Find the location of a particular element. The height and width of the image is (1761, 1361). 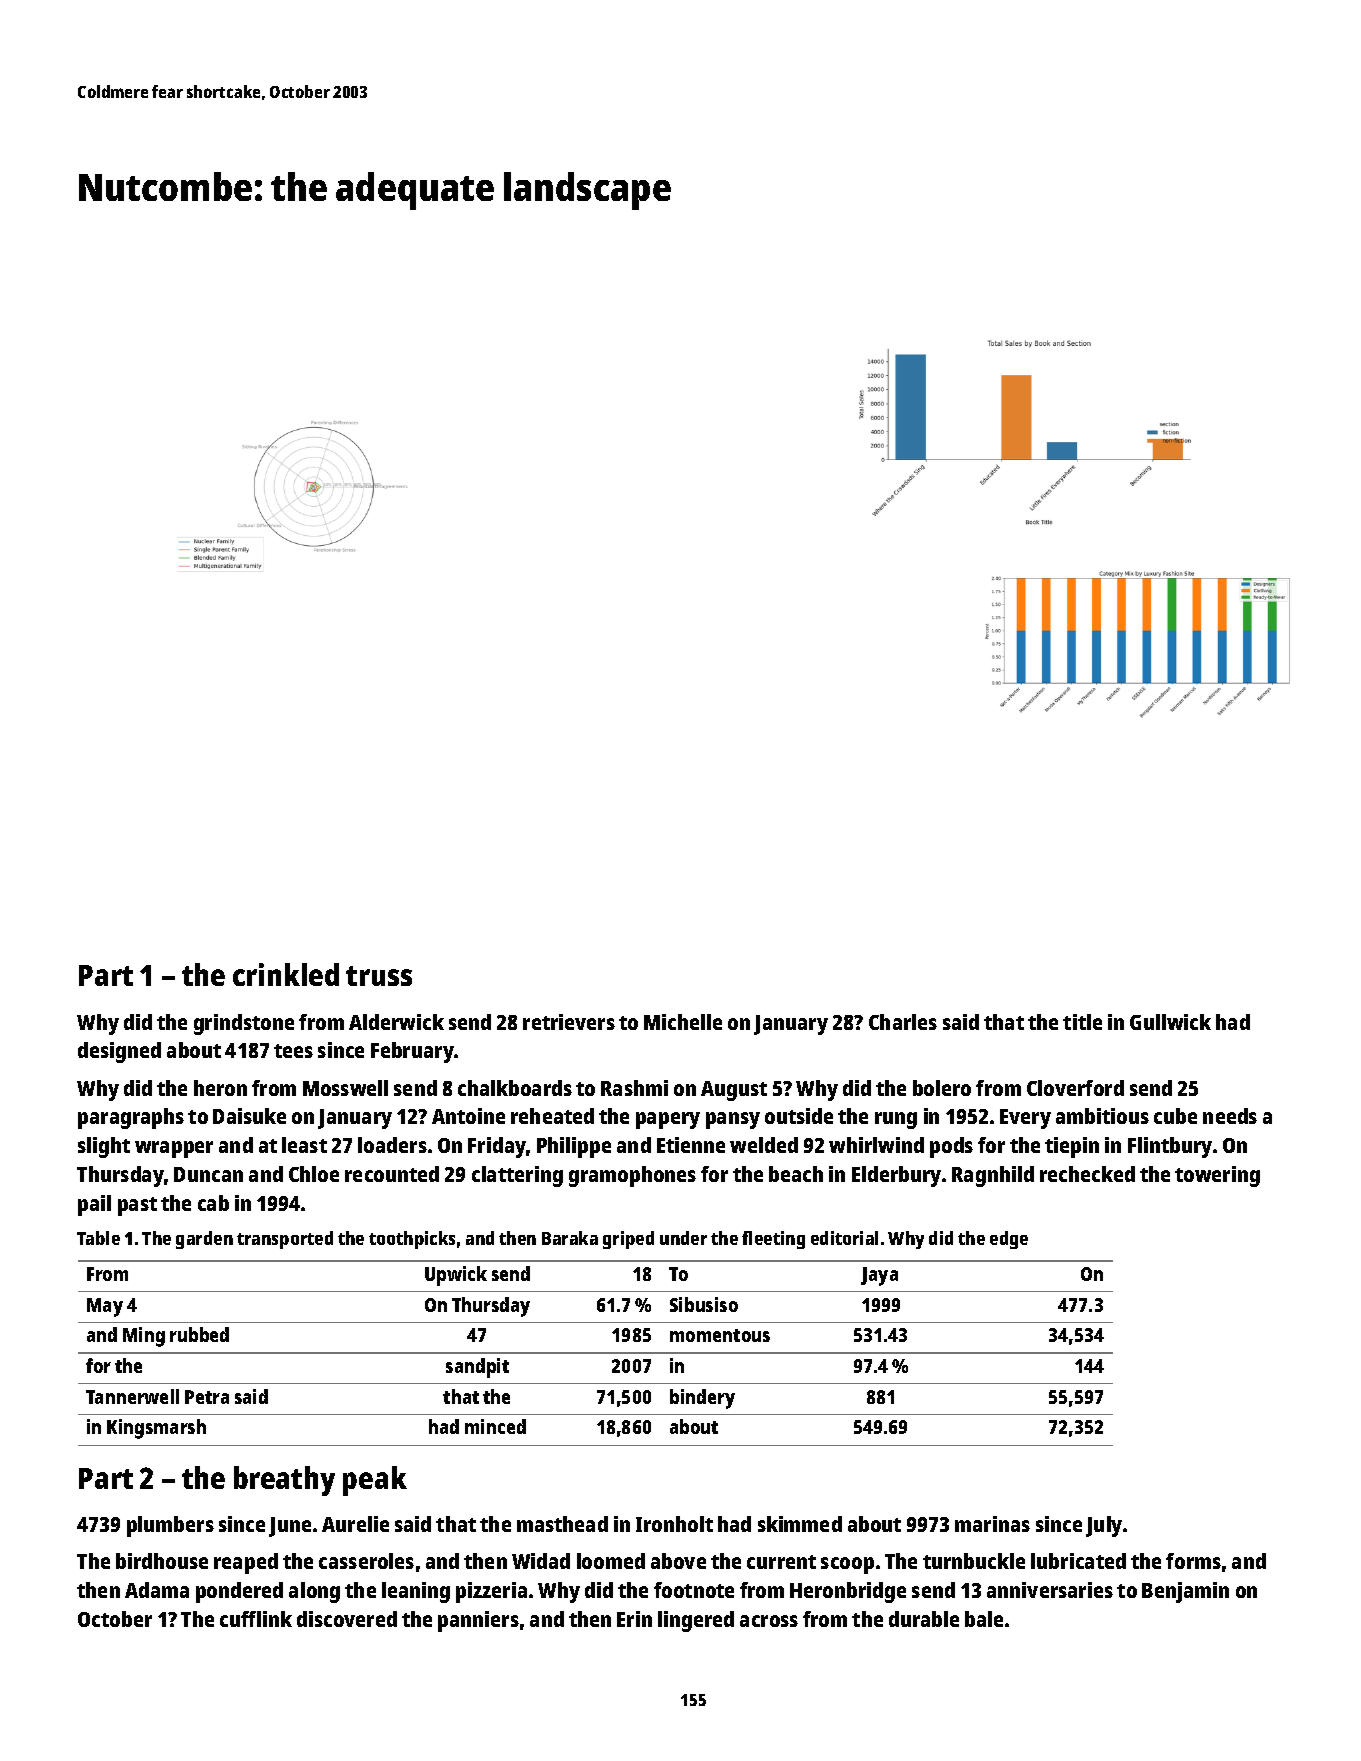

cufflink is located at coordinates (256, 1619).
